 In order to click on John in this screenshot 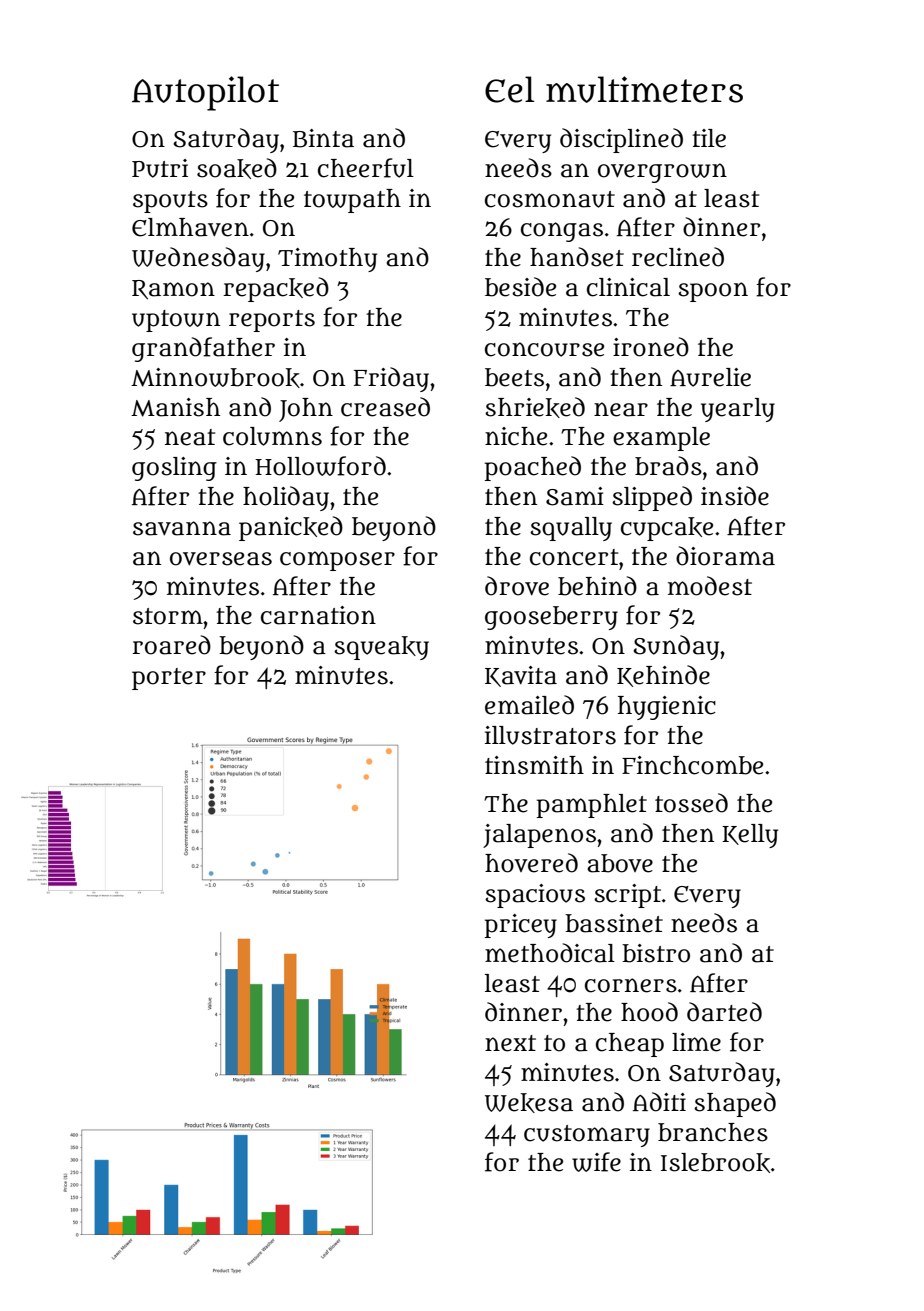, I will do `click(306, 410)`.
